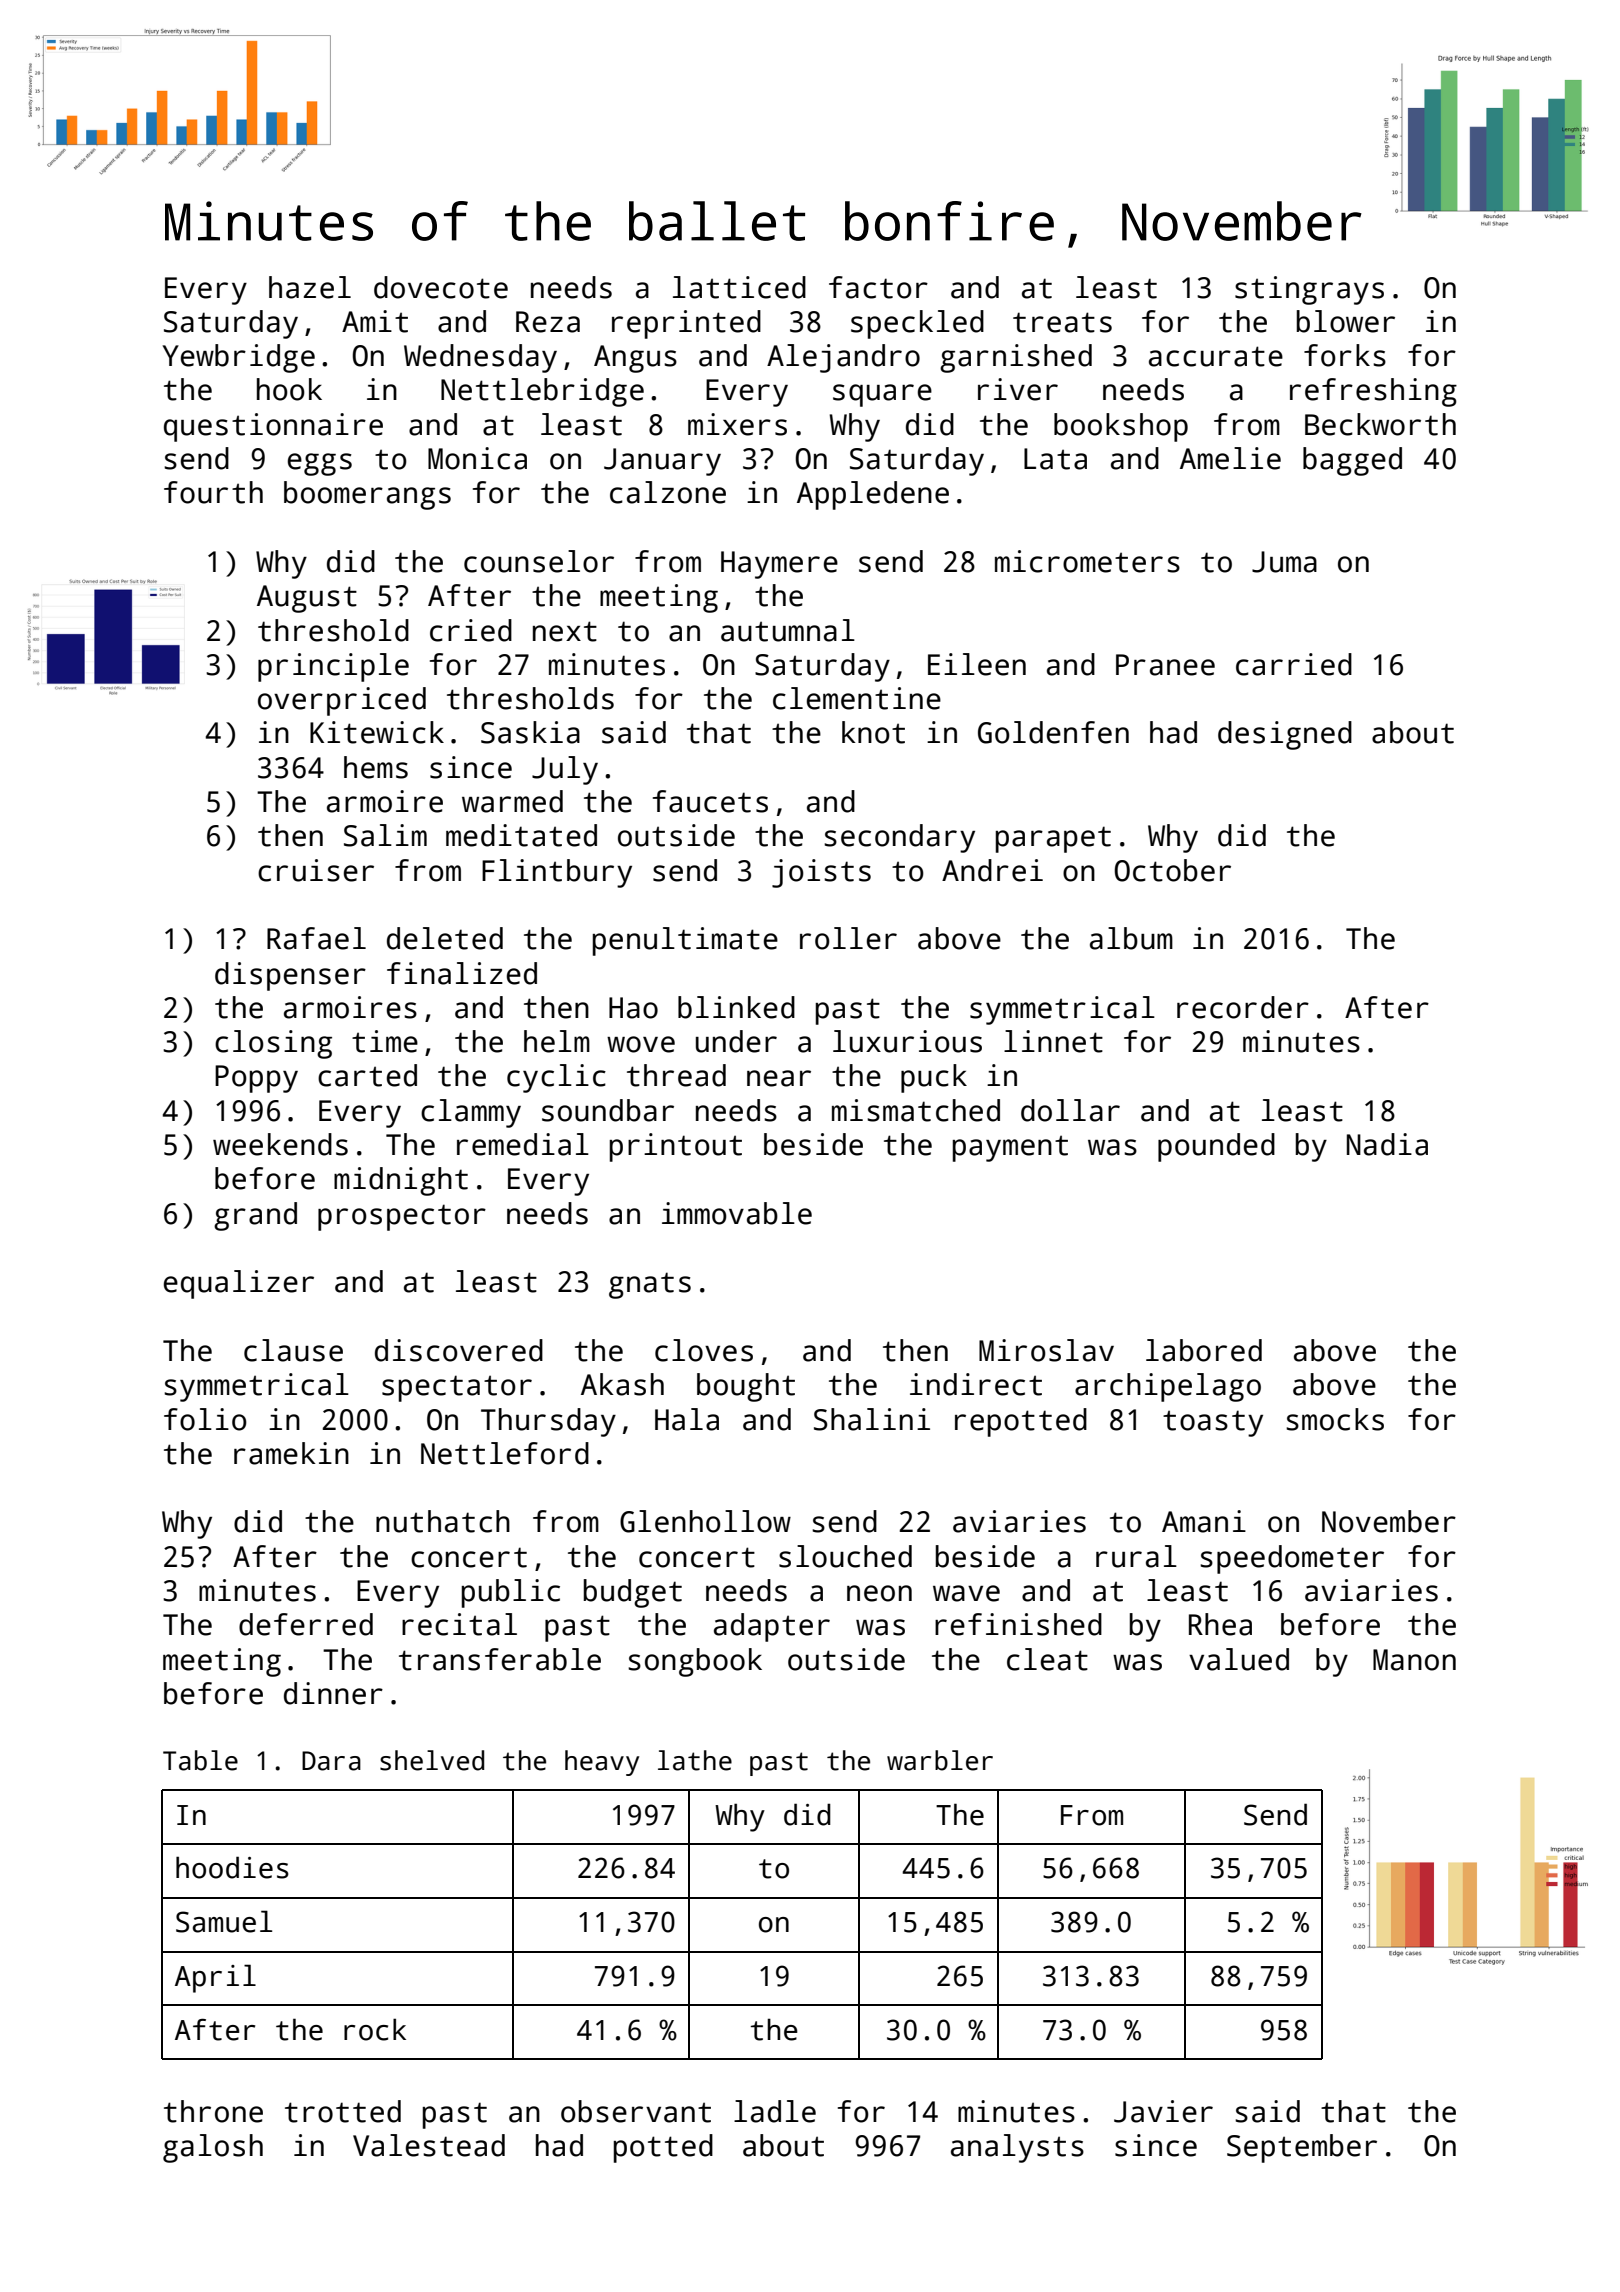  I want to click on Valestead, so click(429, 2145).
